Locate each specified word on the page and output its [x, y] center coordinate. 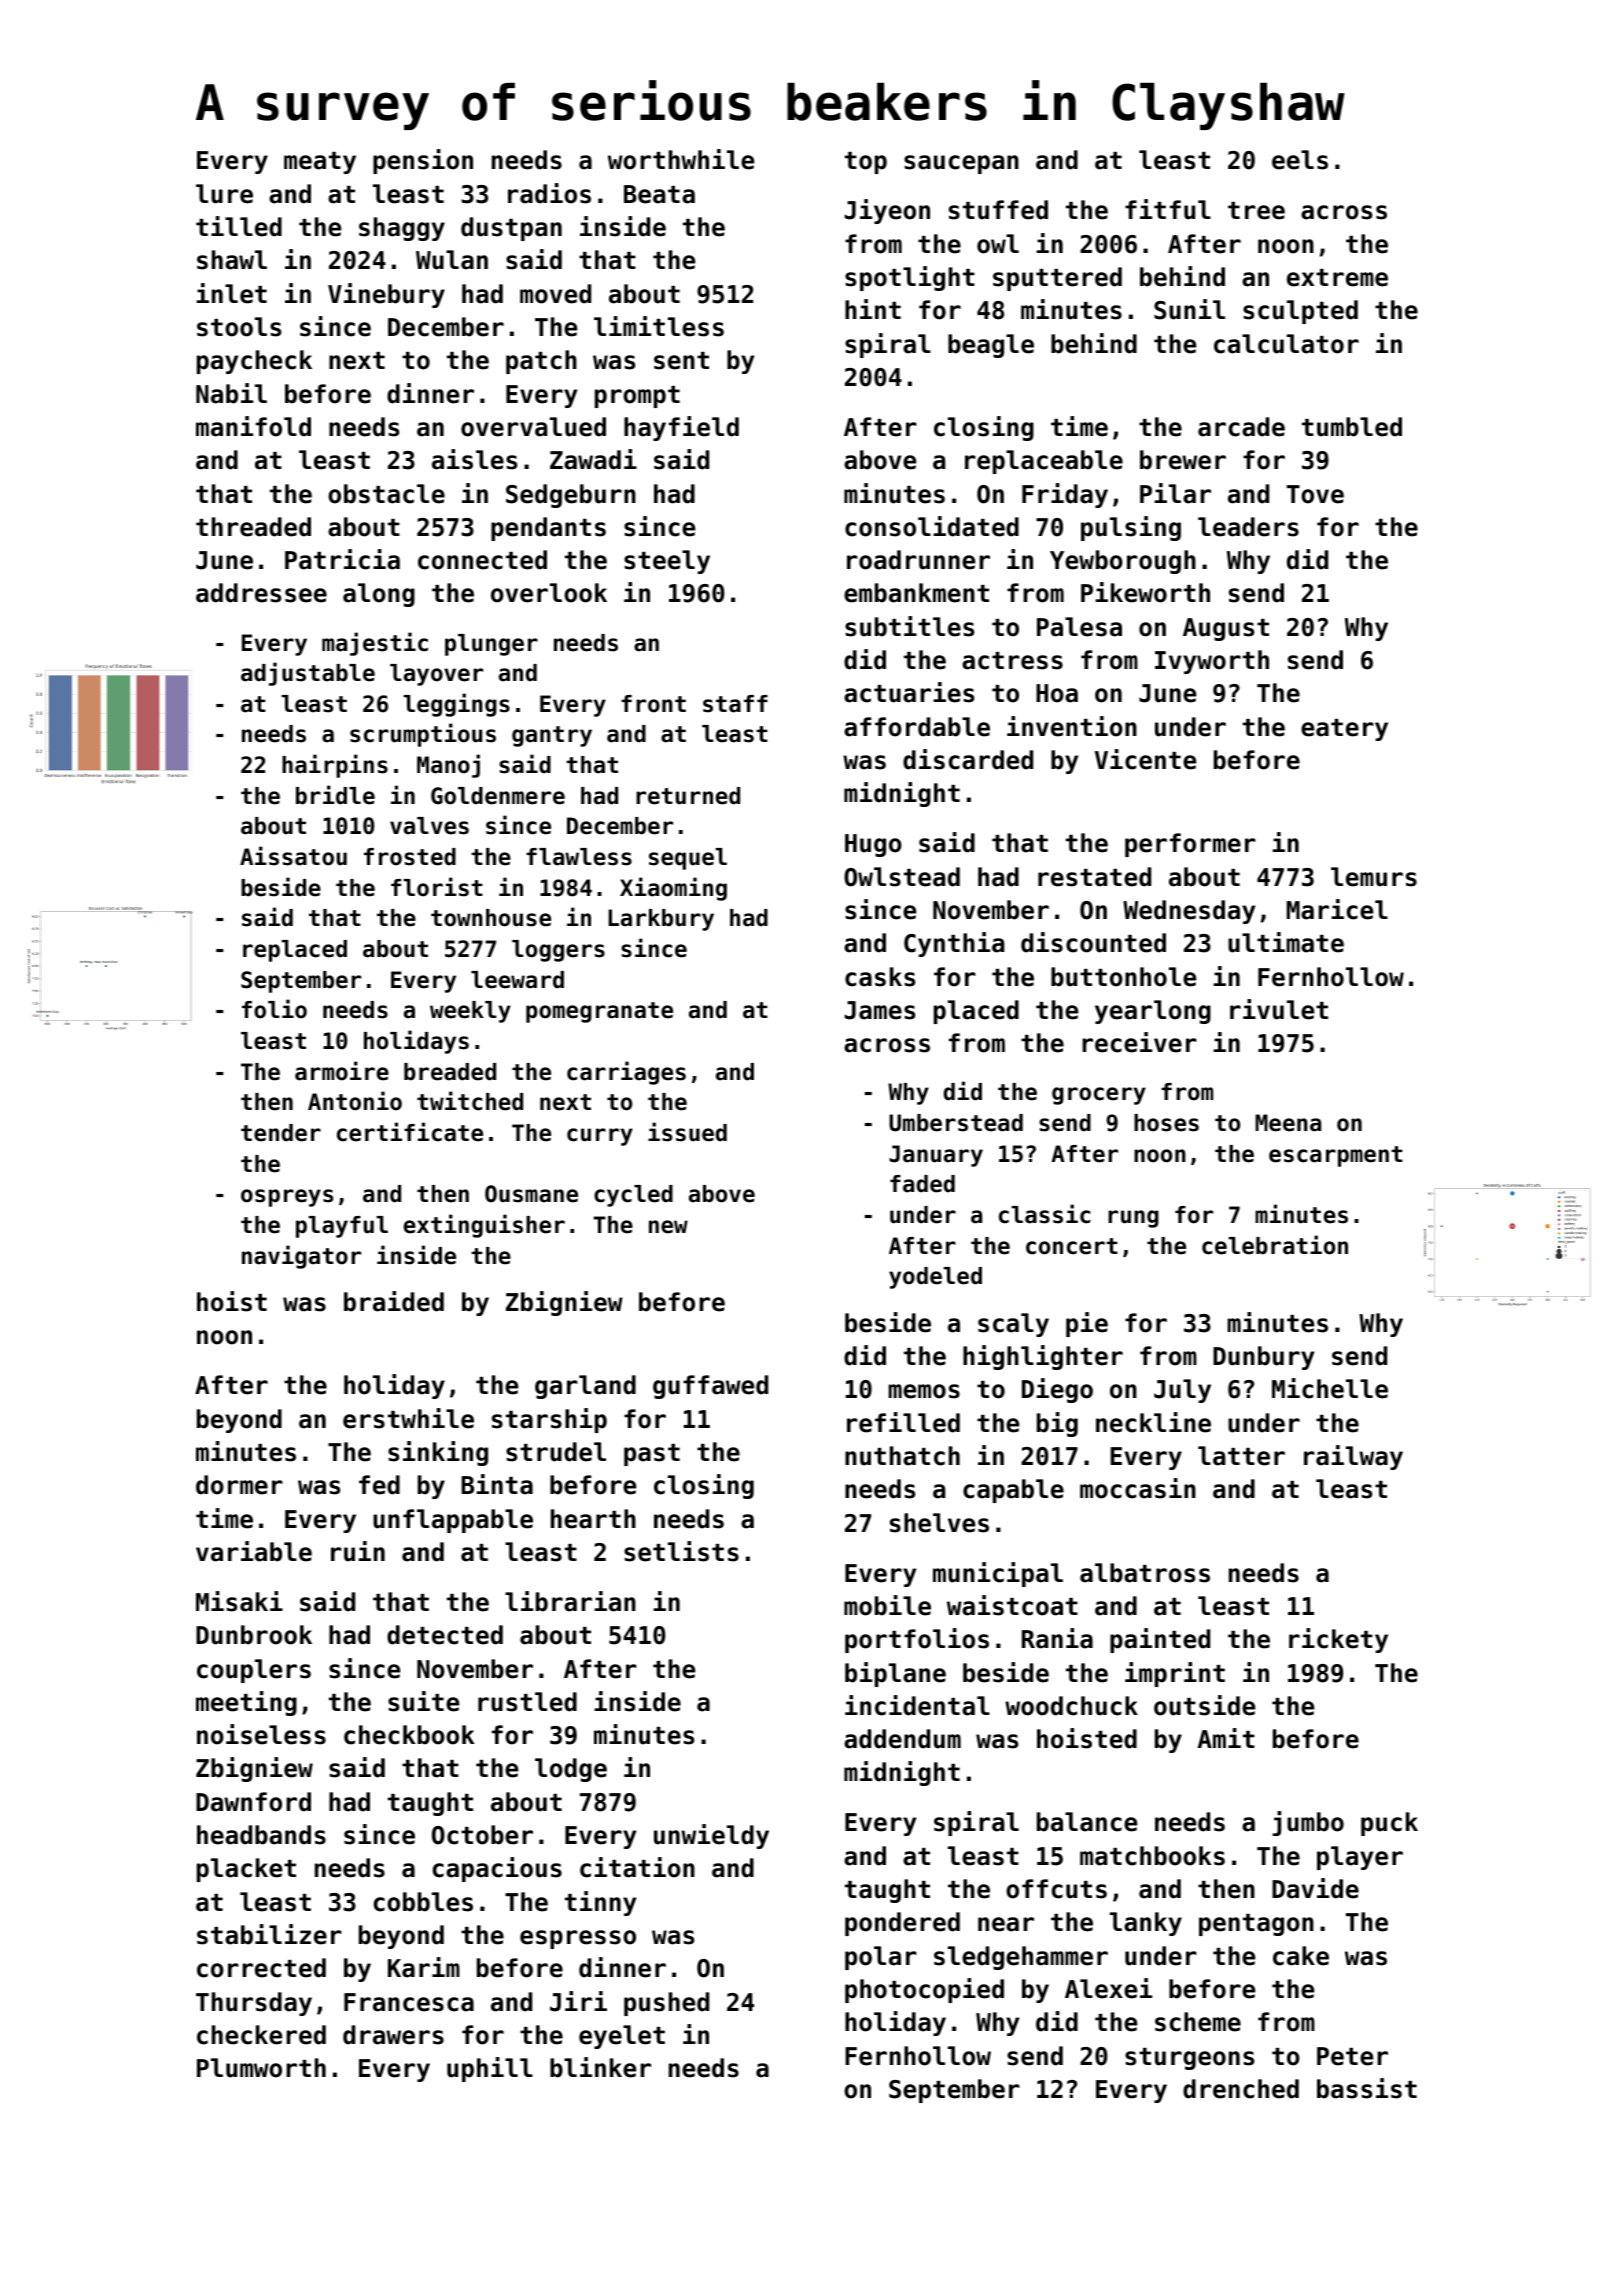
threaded [253, 527]
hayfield [681, 428]
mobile [887, 1605]
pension [423, 161]
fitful [1168, 209]
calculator [1286, 344]
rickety [1338, 1640]
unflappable [453, 1521]
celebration [1275, 1245]
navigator [301, 1257]
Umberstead [956, 1123]
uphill [490, 2069]
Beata [659, 194]
